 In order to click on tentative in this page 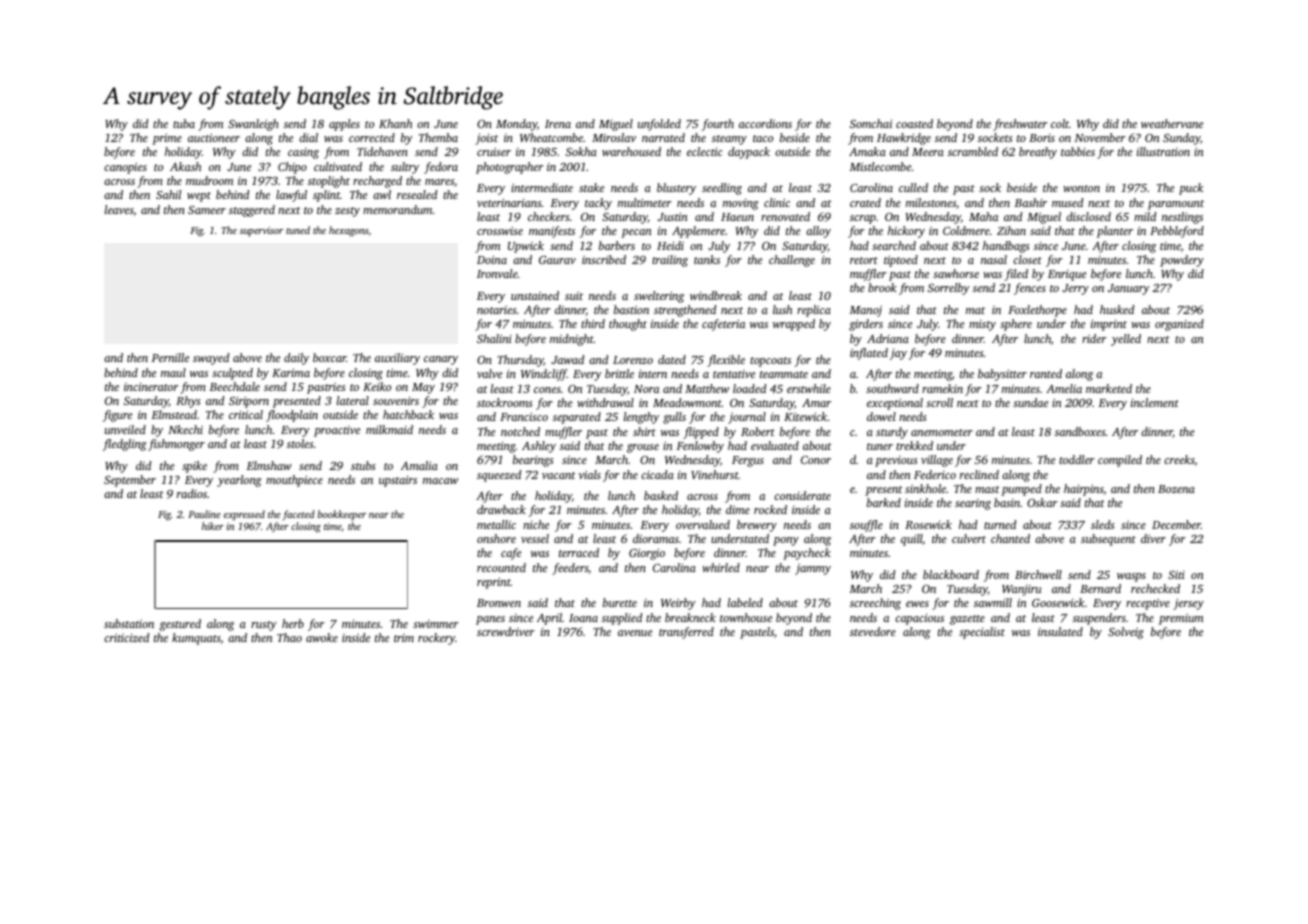, I will do `click(734, 374)`.
